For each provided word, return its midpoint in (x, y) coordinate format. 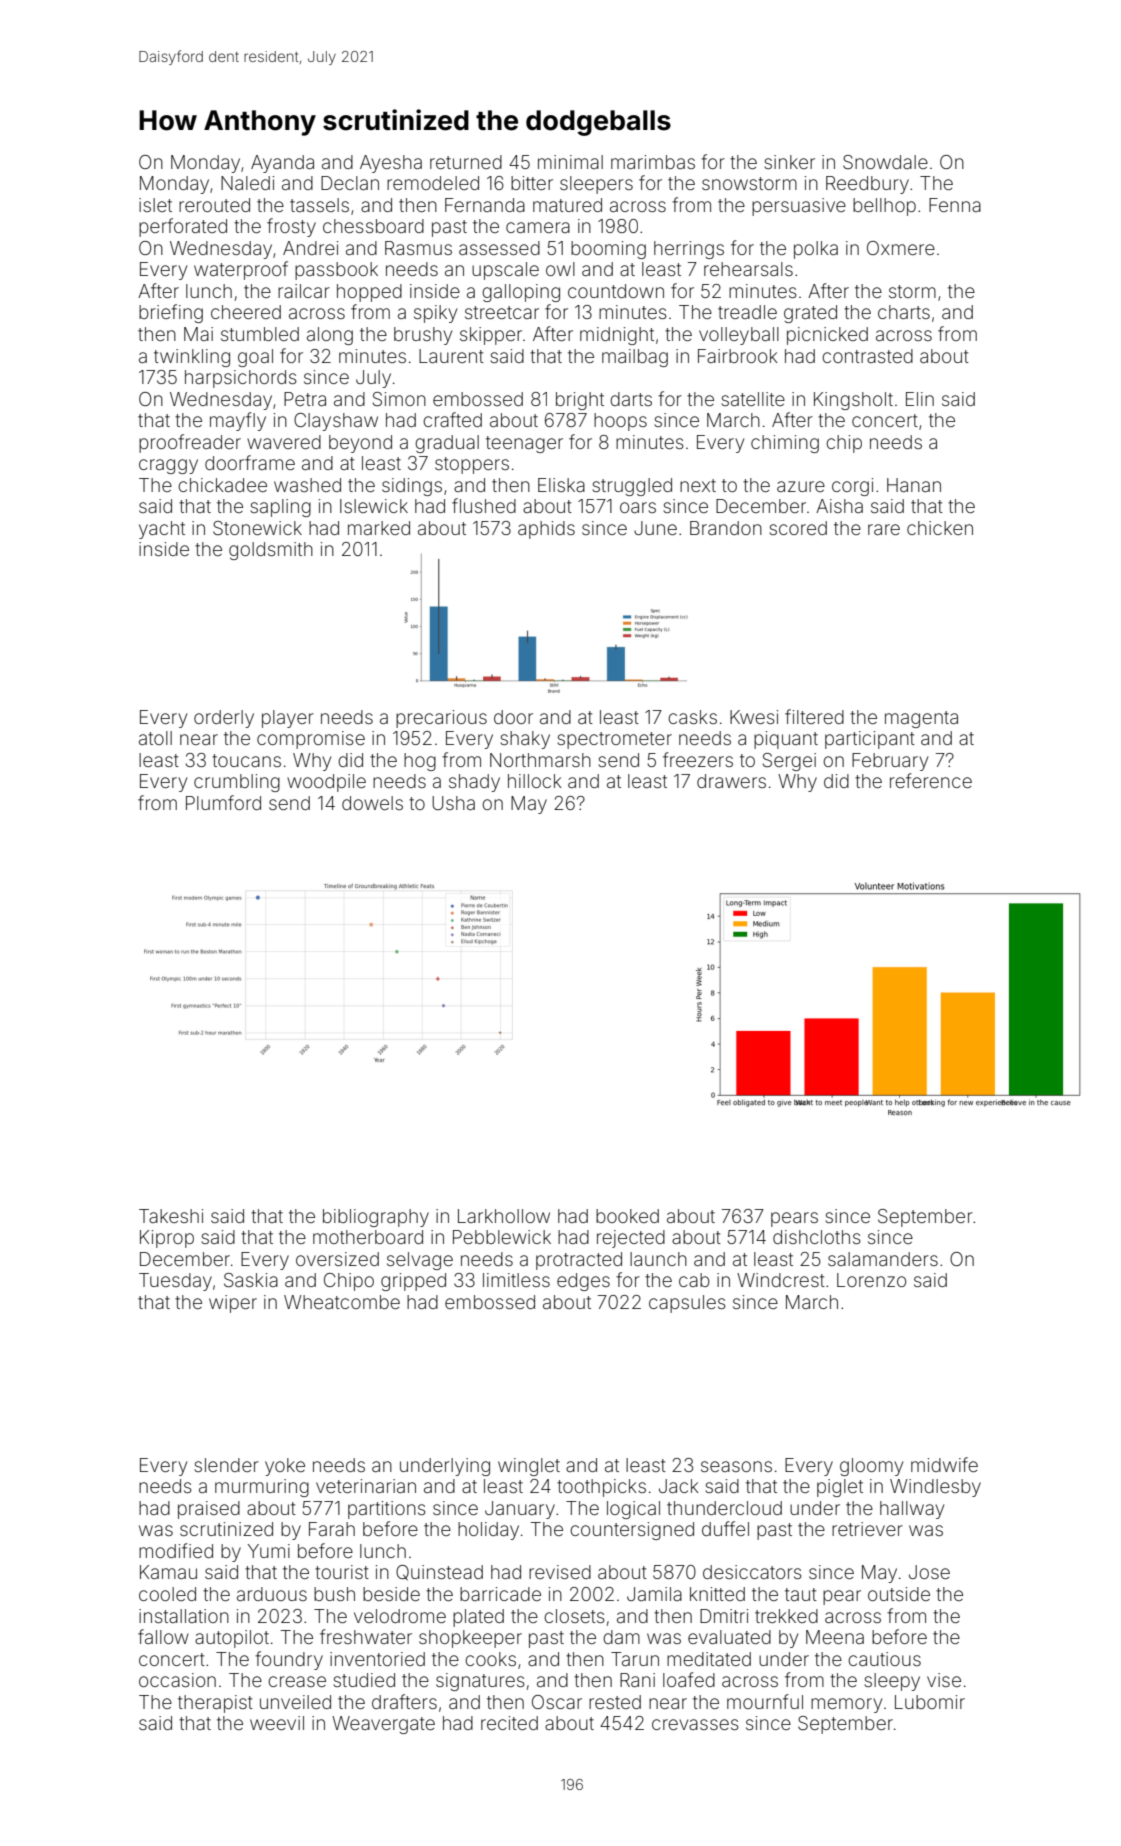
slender (227, 1465)
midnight (617, 336)
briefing (171, 313)
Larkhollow (504, 1216)
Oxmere (901, 248)
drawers (731, 781)
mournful (765, 1701)
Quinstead (439, 1573)
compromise (311, 740)
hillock (535, 781)
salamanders (883, 1259)
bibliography (376, 1218)
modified (176, 1550)
